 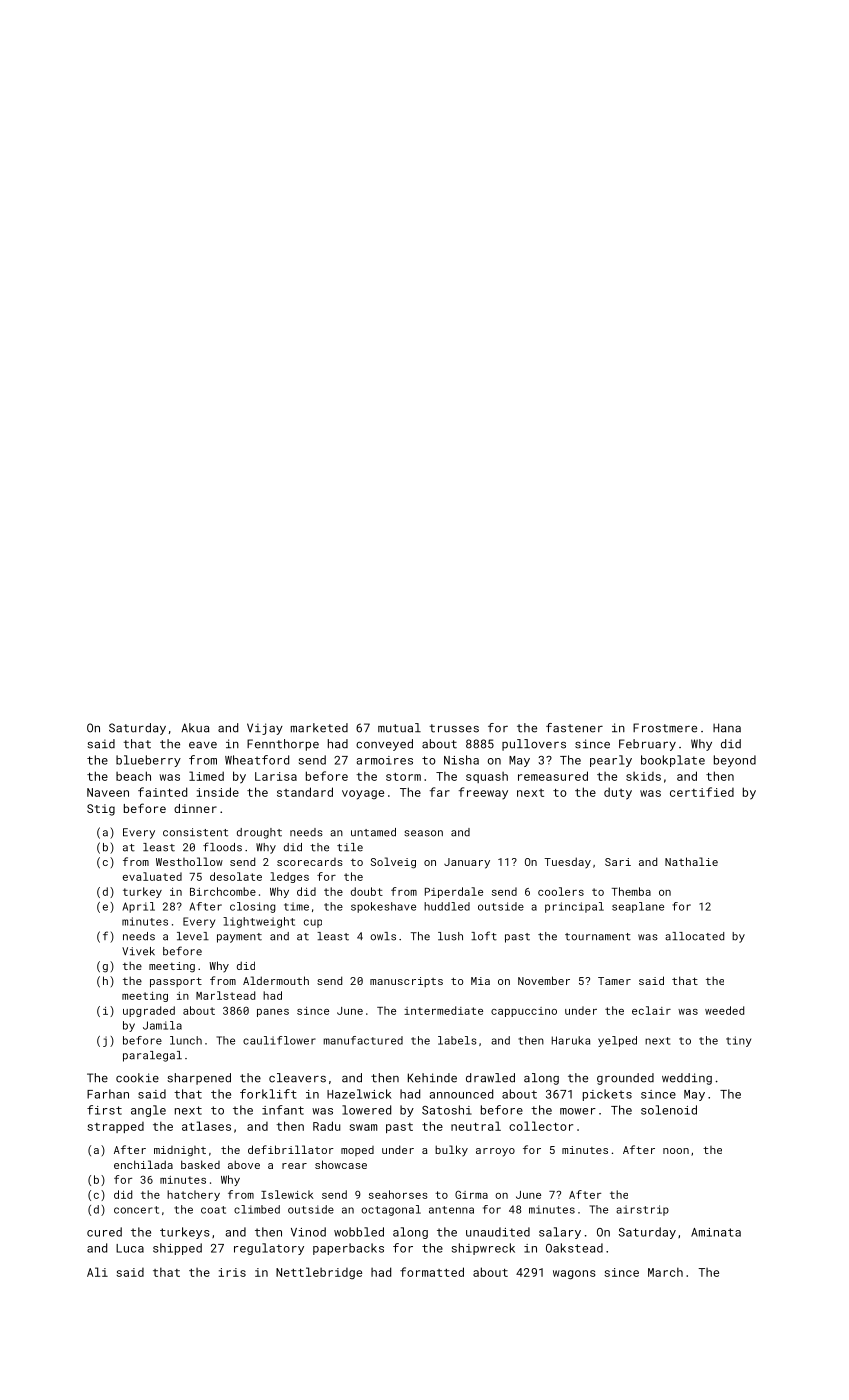 What do you see at coordinates (176, 982) in the screenshot?
I see `passport` at bounding box center [176, 982].
